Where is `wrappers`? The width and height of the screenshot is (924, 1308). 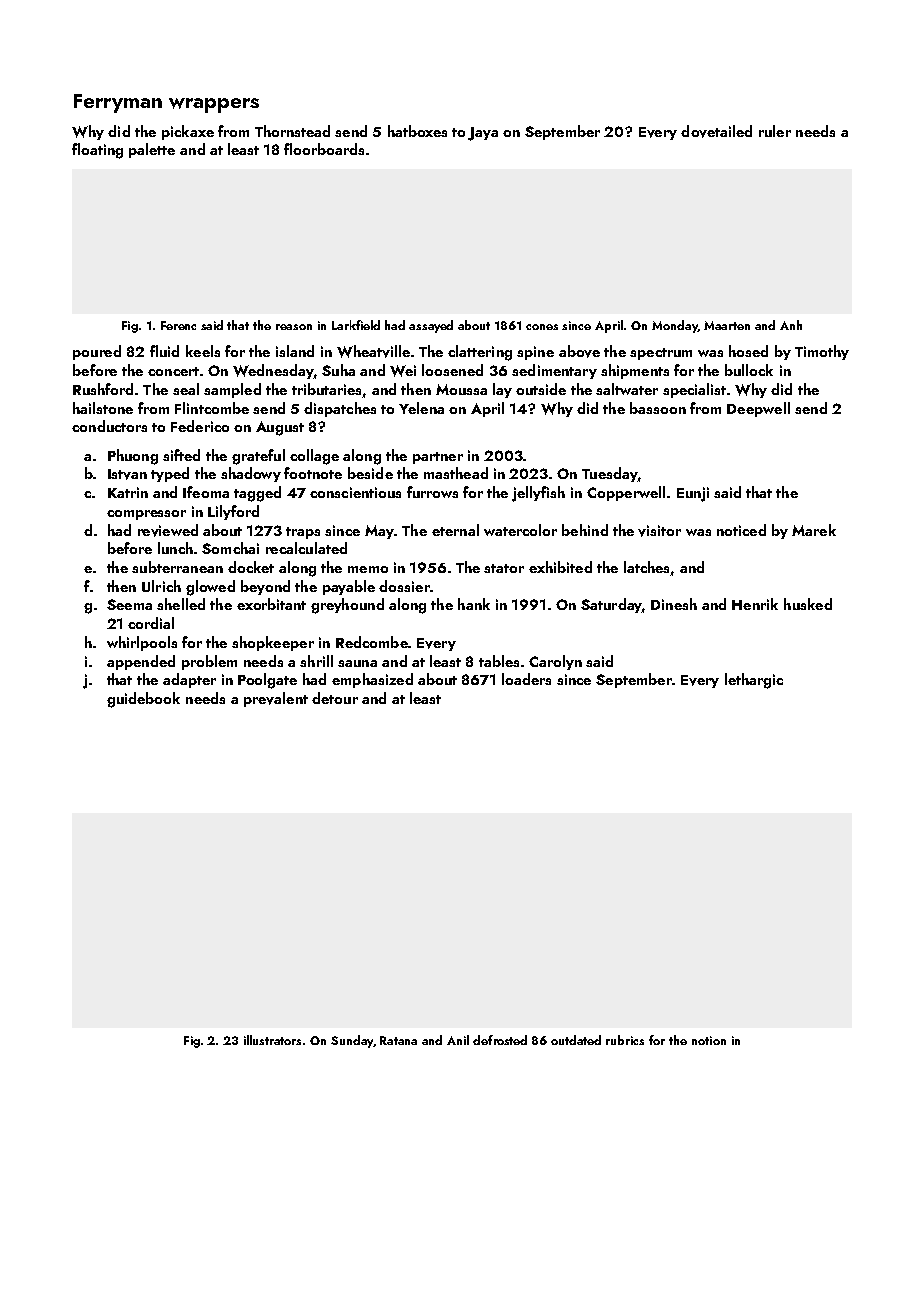
wrappers is located at coordinates (214, 105).
